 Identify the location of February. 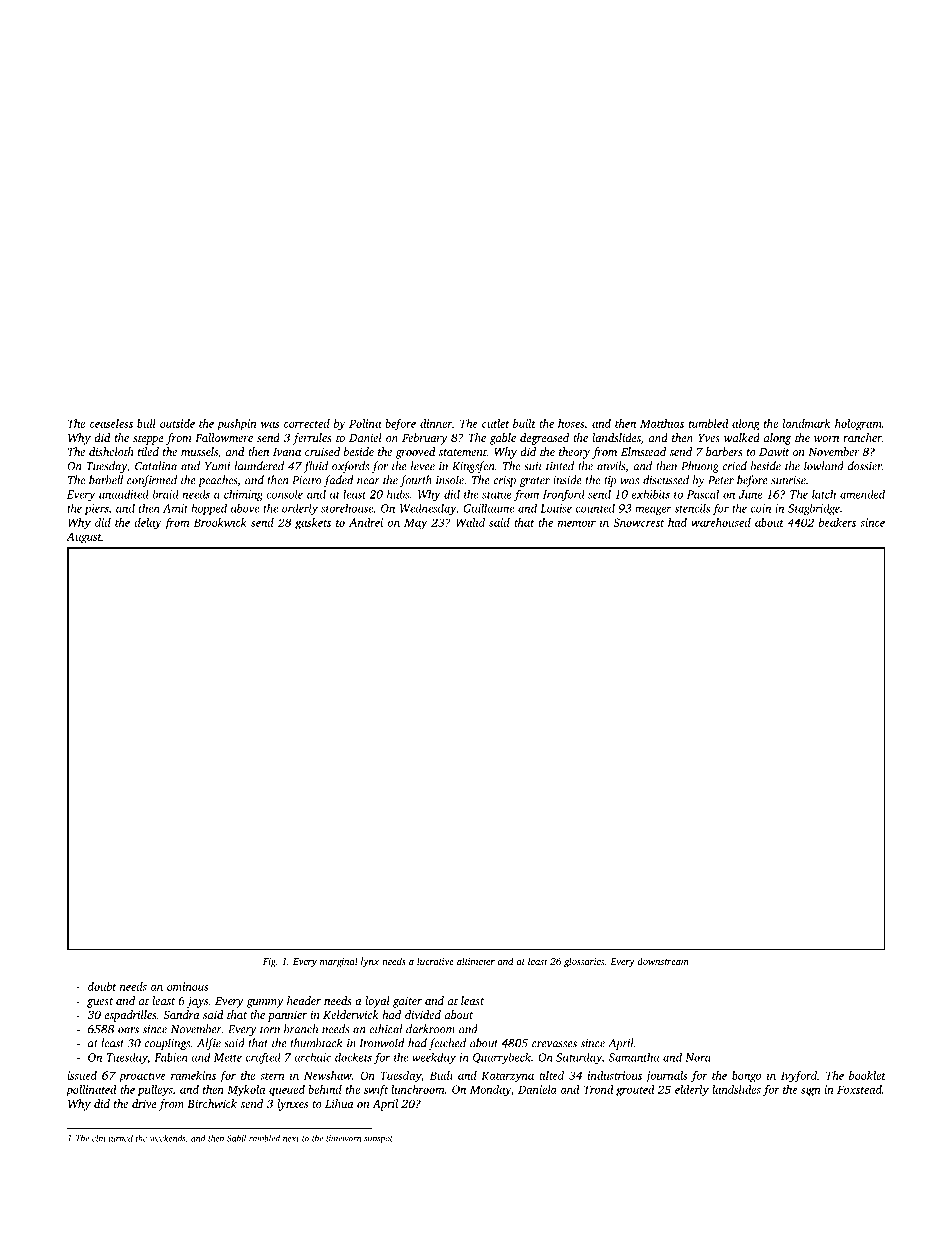
(425, 439).
